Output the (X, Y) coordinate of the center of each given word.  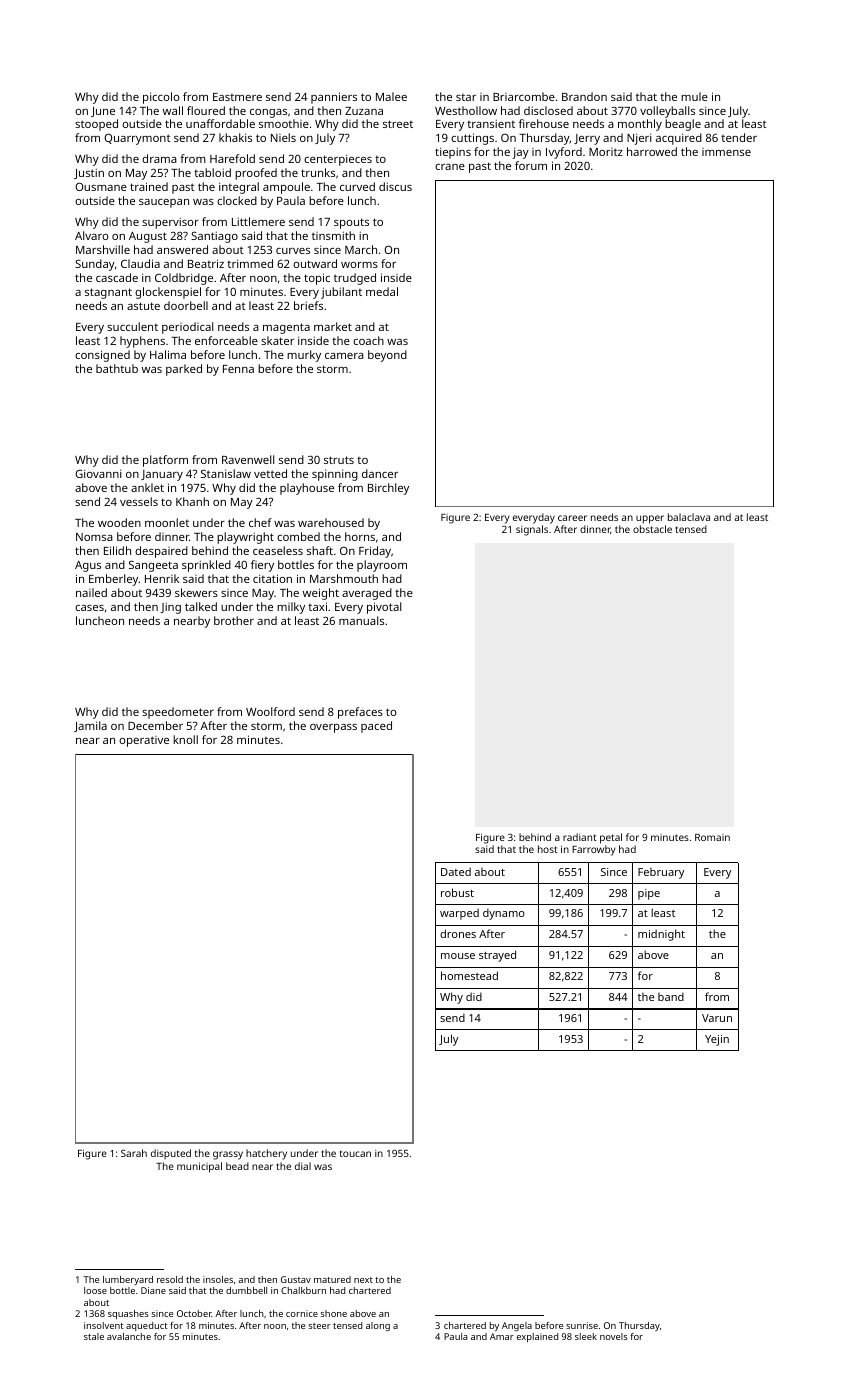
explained (537, 1337)
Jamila (90, 726)
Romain (712, 837)
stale (94, 1336)
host (548, 849)
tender (739, 137)
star (466, 97)
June (103, 112)
